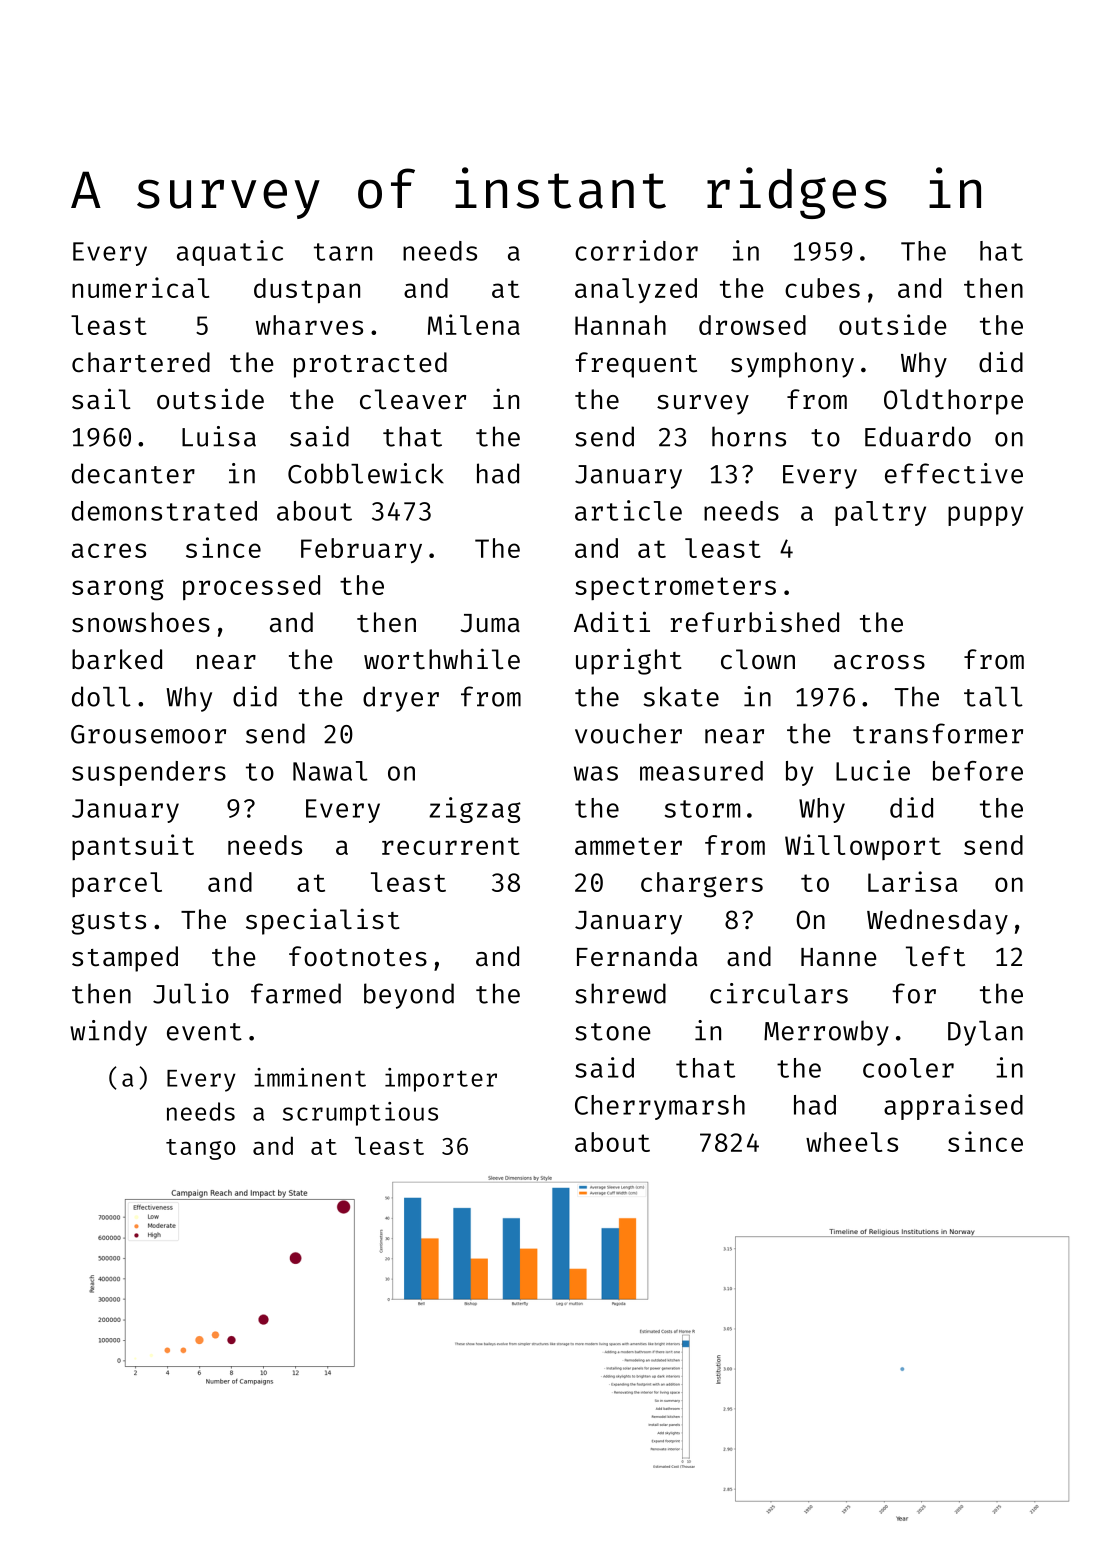 The width and height of the document is (1095, 1555). I want to click on ammeter, so click(628, 846).
